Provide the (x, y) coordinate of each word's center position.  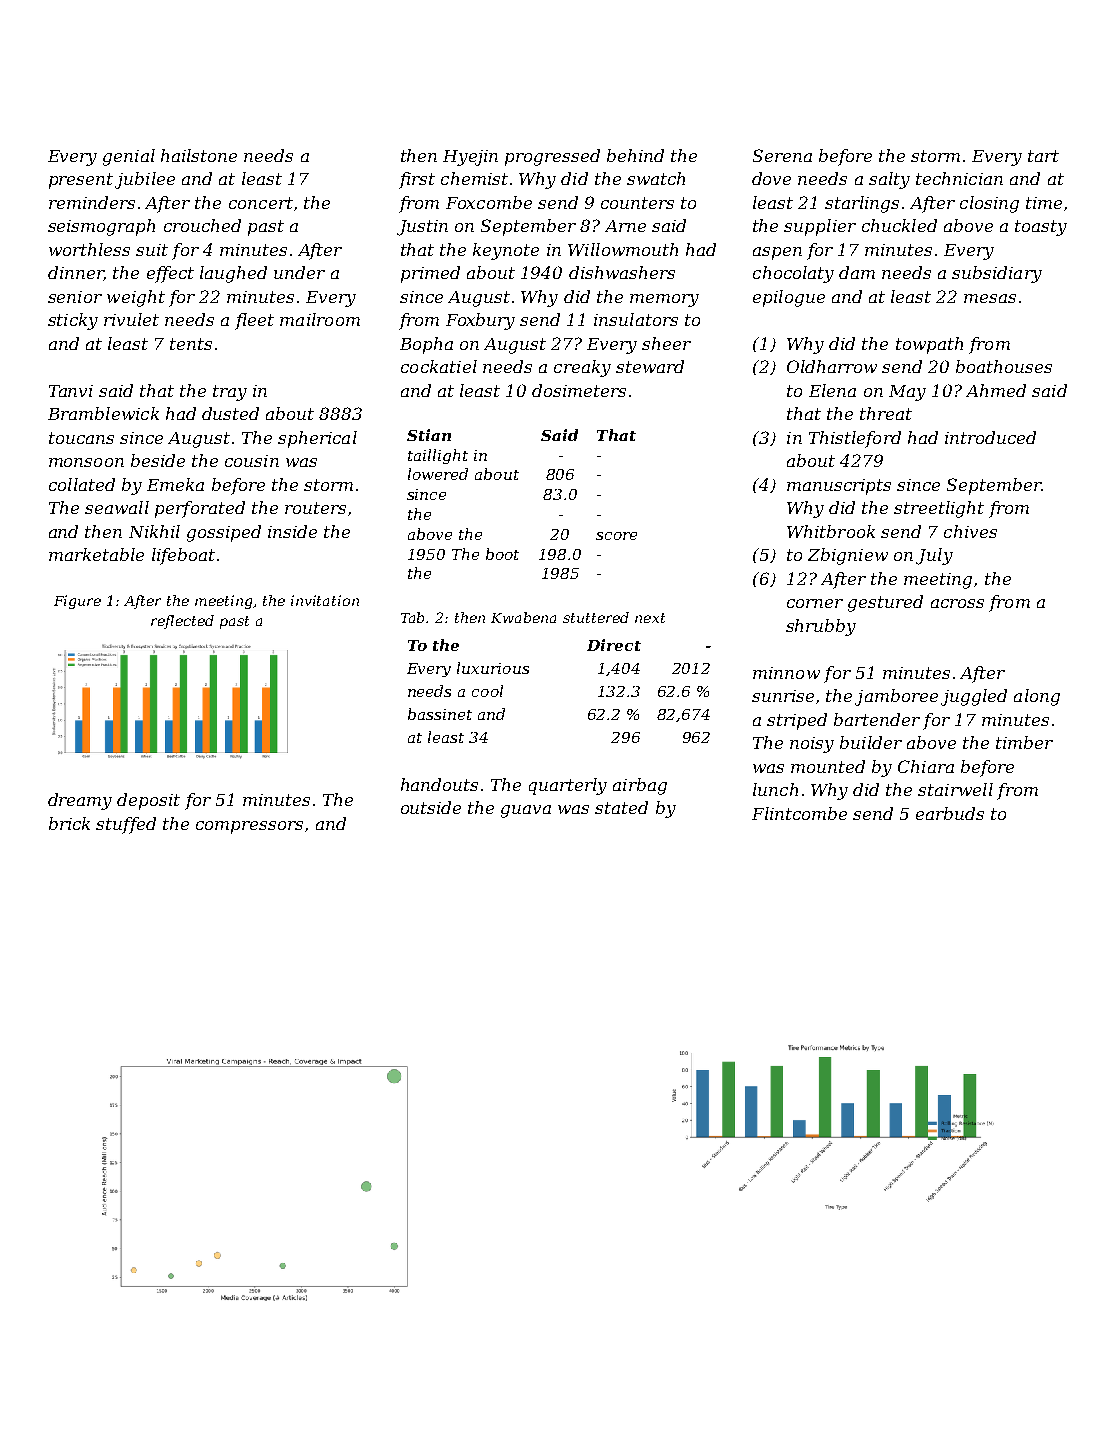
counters (637, 203)
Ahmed (996, 390)
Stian (429, 435)
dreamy (80, 801)
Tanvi (71, 391)
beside (158, 460)
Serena (782, 155)
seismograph (101, 227)
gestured (885, 603)
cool (487, 691)
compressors (249, 827)
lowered (438, 474)
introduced (990, 437)
